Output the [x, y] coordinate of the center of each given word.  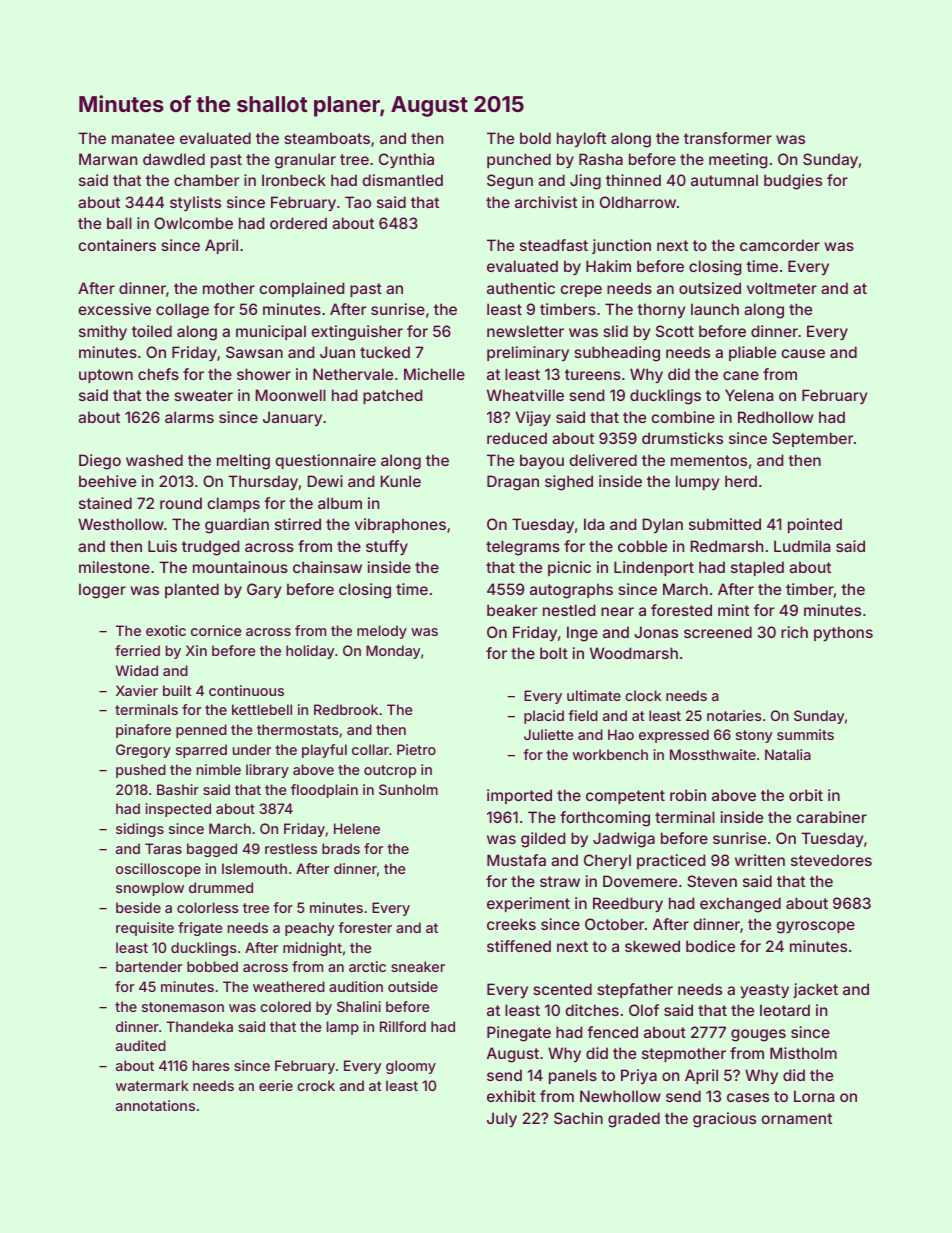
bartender [149, 966]
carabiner [831, 817]
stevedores [831, 860]
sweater [203, 395]
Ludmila [802, 546]
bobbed [212, 966]
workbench [610, 754]
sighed [569, 483]
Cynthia [406, 160]
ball [119, 223]
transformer [728, 138]
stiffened [519, 946]
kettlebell [262, 709]
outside [413, 986]
